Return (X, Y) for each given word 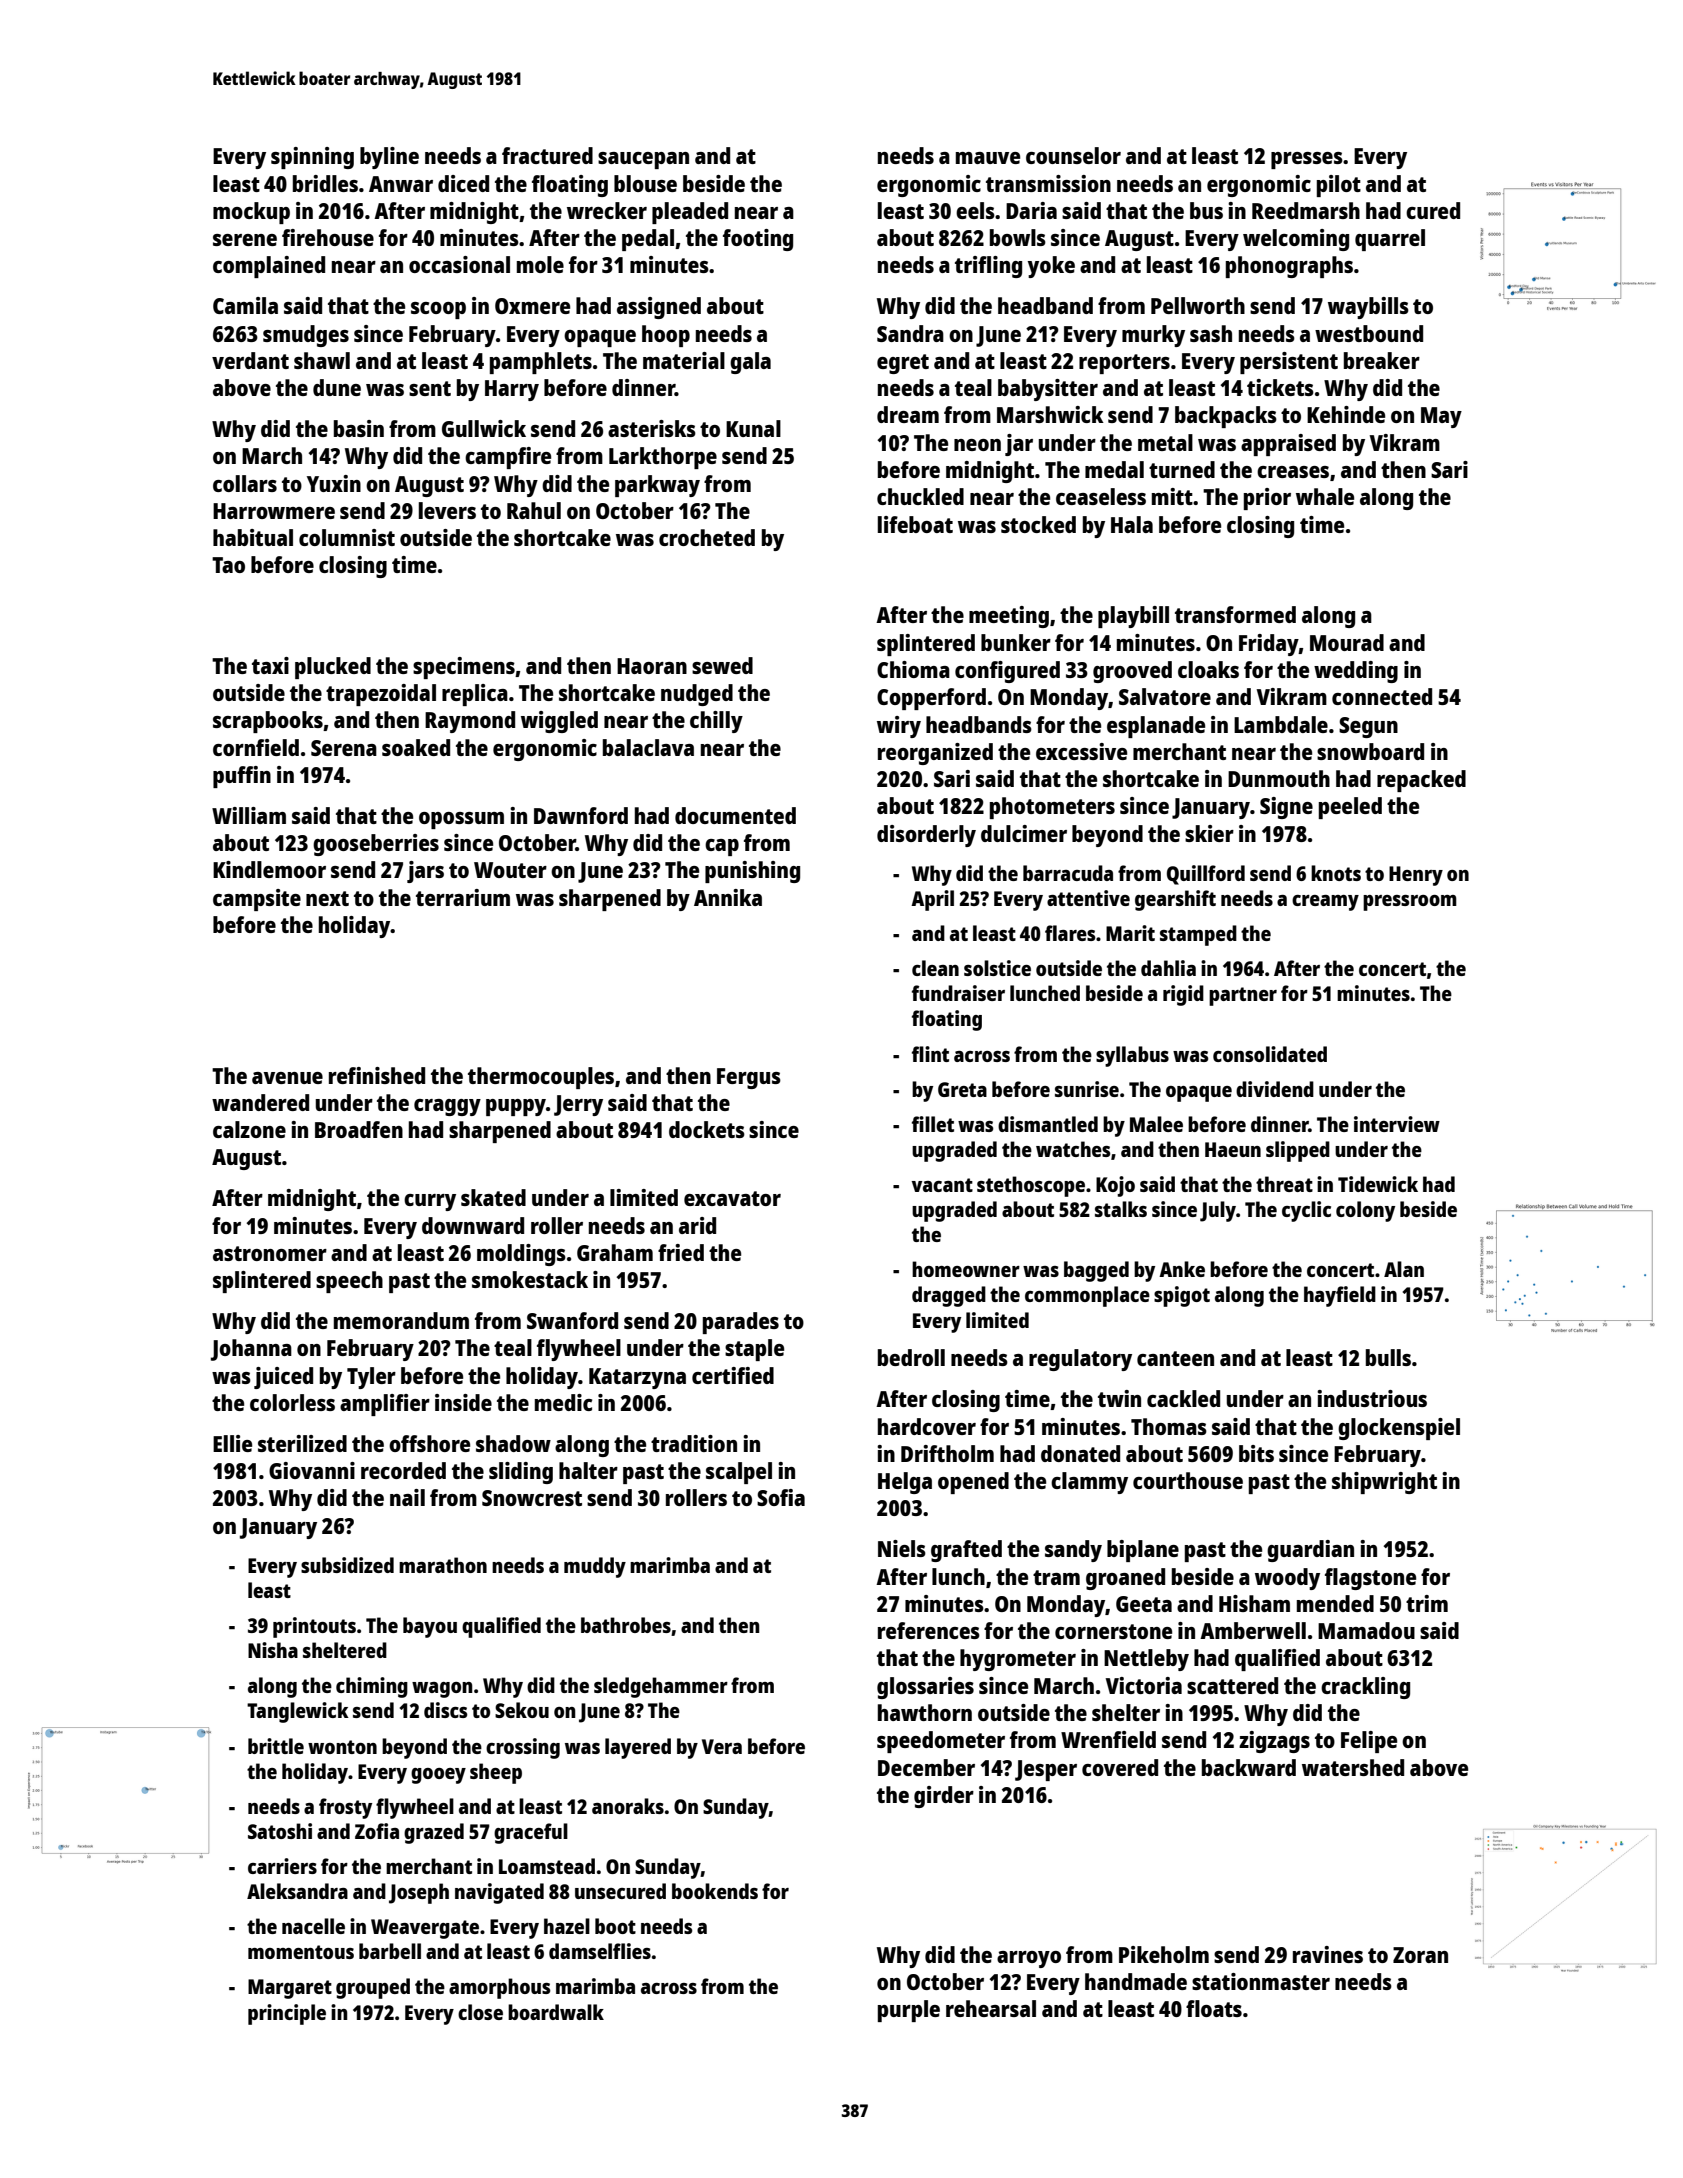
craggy (447, 1107)
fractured (547, 155)
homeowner (966, 1269)
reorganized (935, 754)
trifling (988, 267)
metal (1165, 442)
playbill (1133, 617)
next (327, 898)
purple (909, 2011)
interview (1397, 1124)
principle (287, 2014)
